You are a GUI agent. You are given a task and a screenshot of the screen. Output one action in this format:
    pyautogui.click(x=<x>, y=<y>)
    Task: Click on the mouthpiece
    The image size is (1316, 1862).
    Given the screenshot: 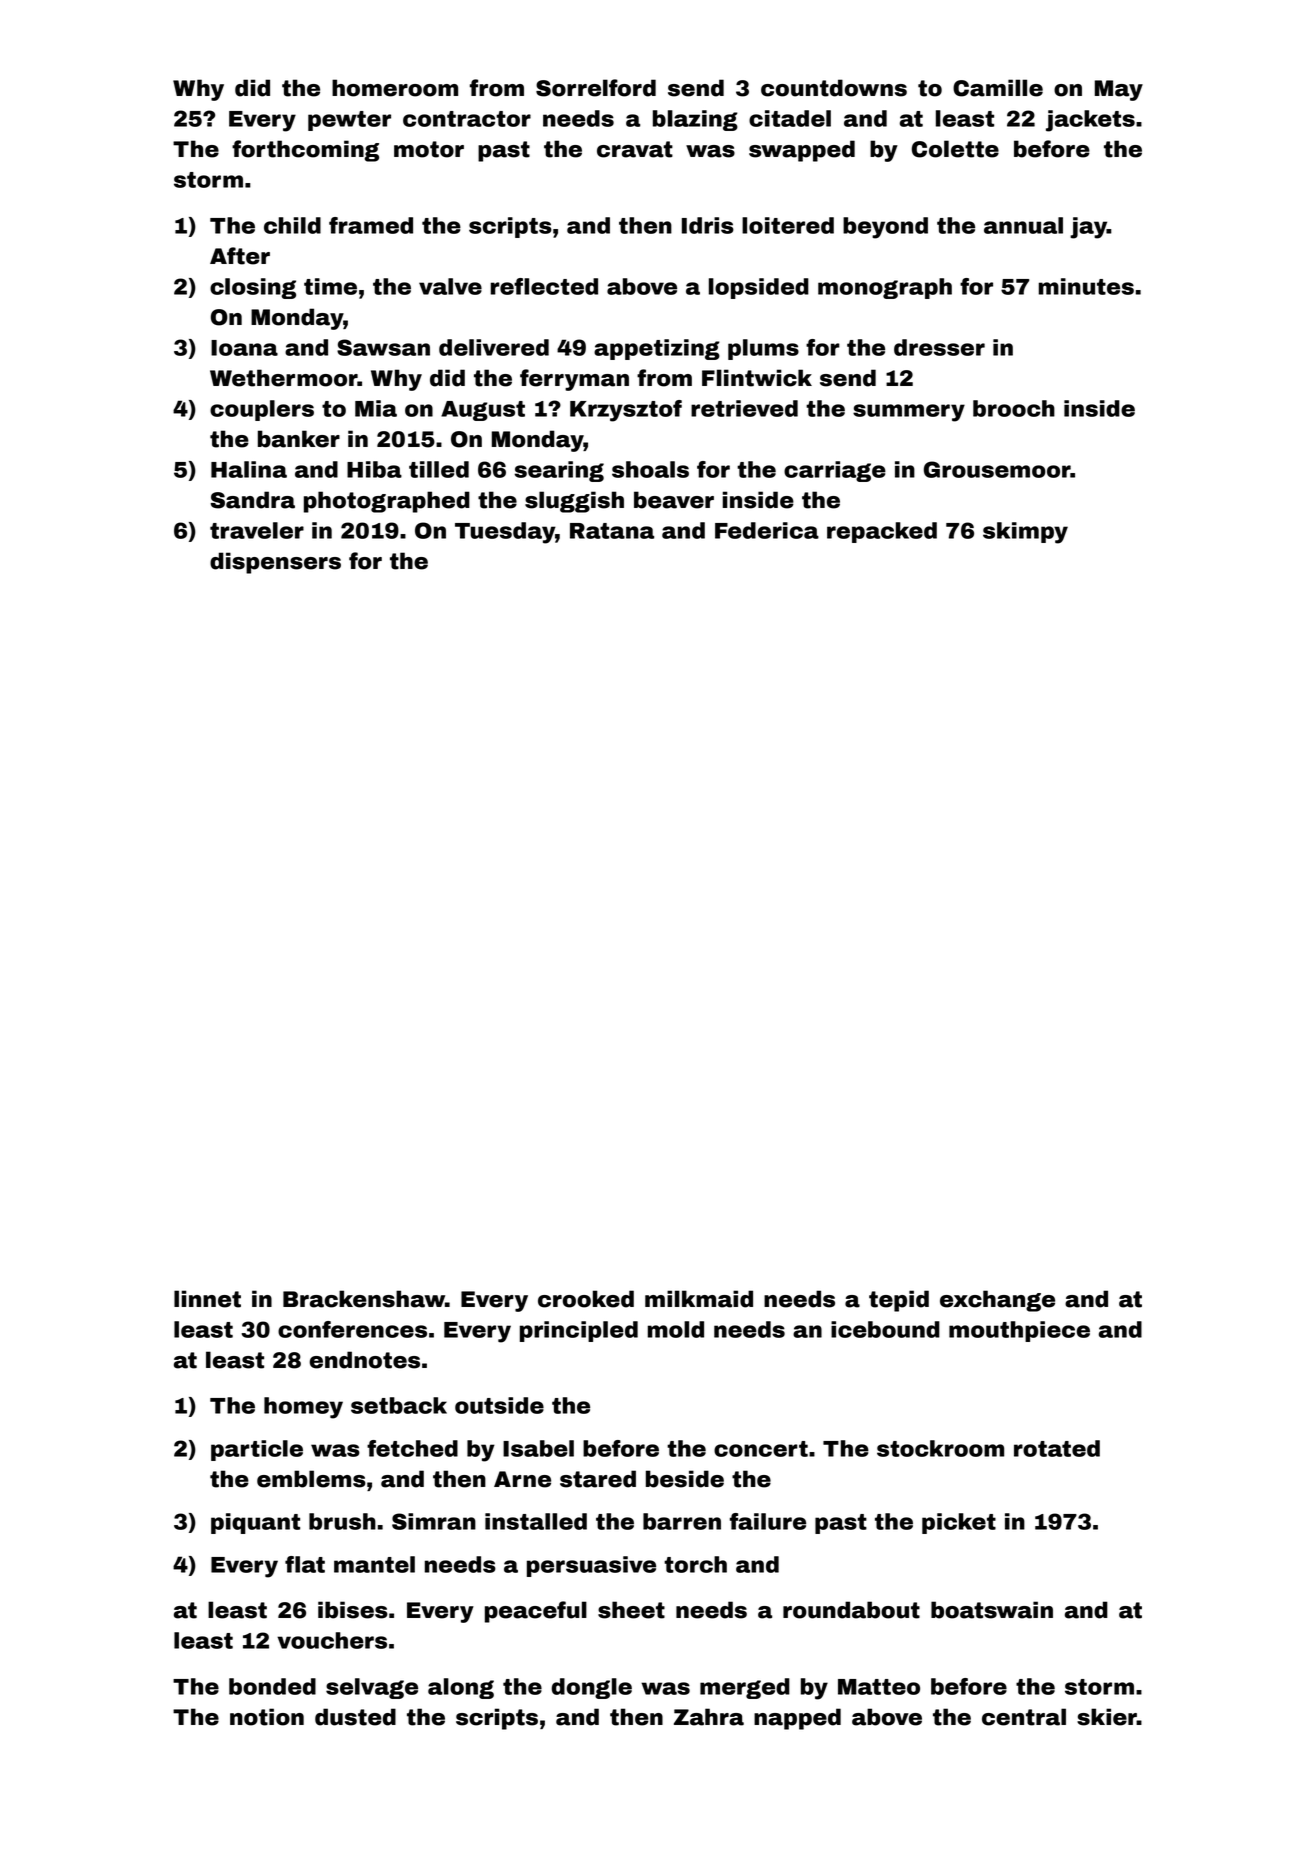 What is the action you would take?
    pyautogui.click(x=1019, y=1331)
